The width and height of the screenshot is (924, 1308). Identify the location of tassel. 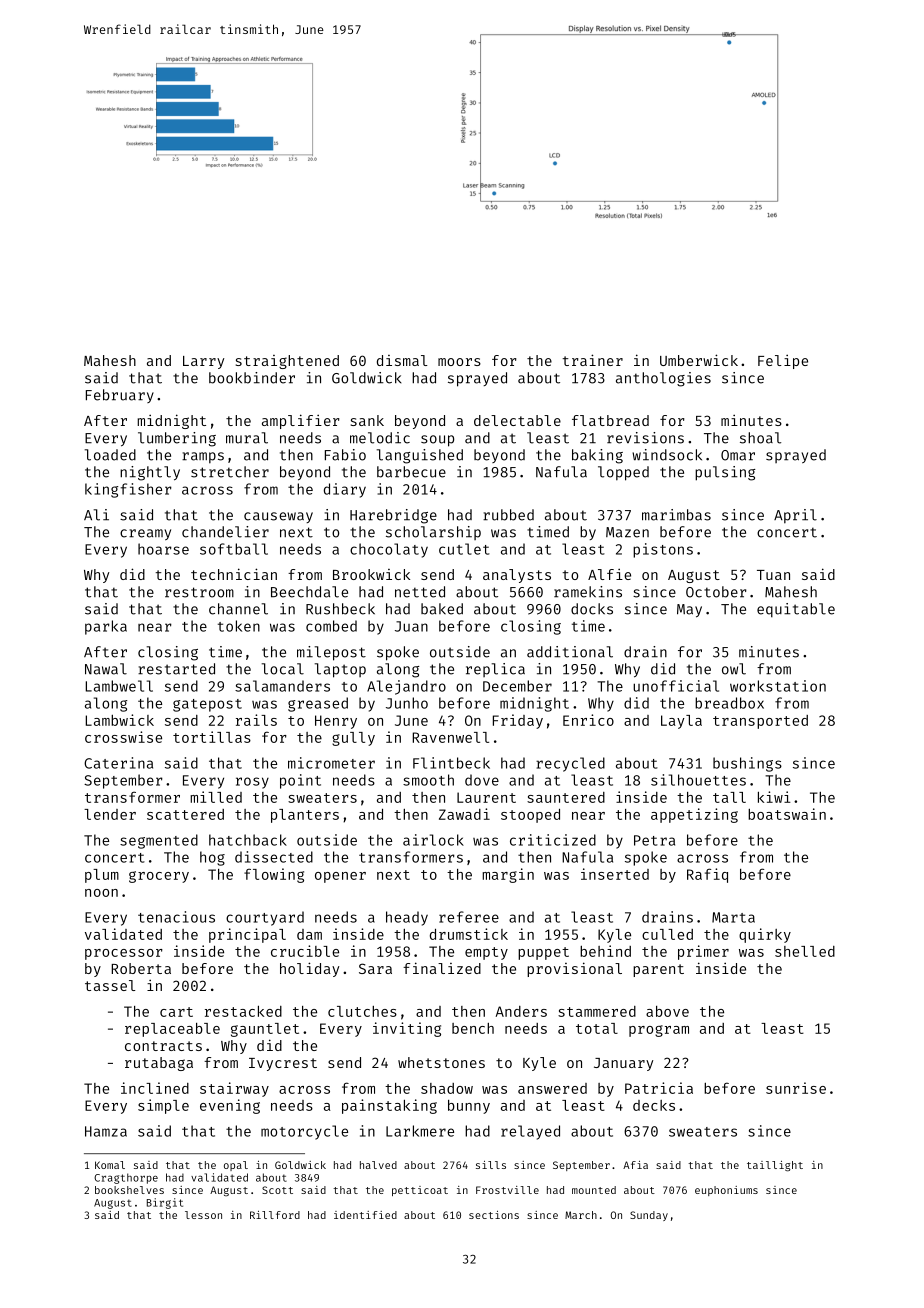
(110, 985).
